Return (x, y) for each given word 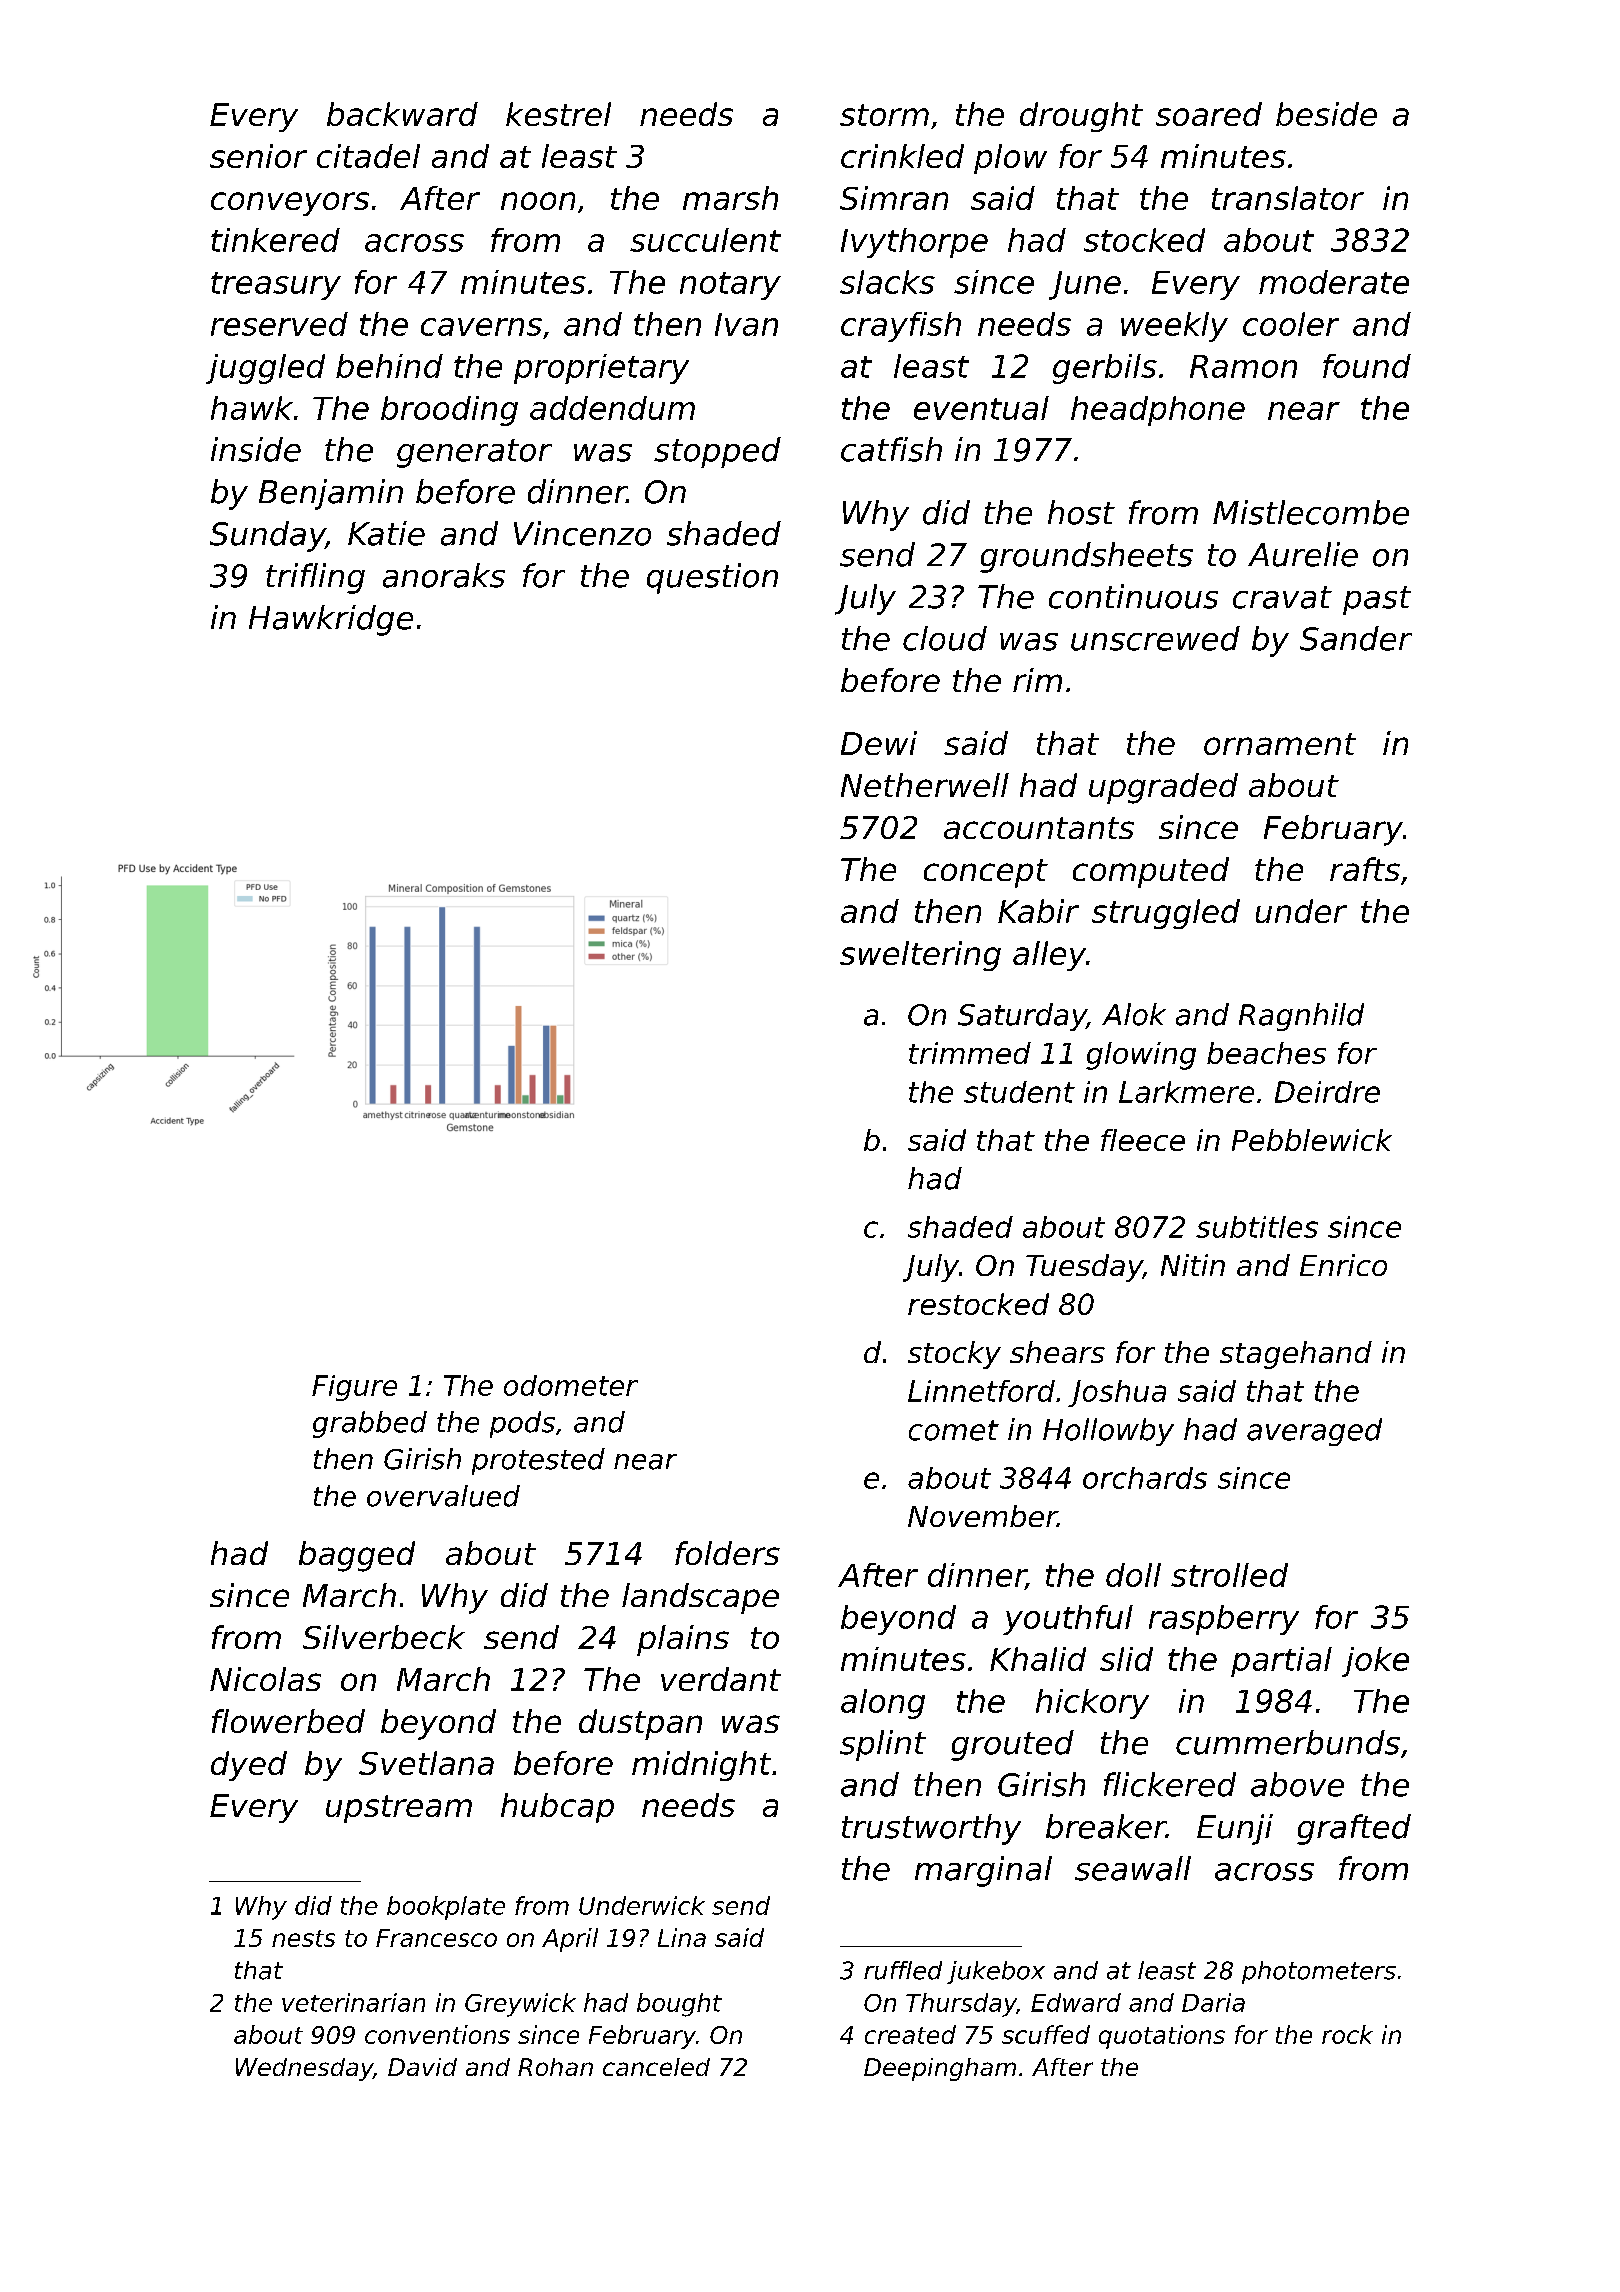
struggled (1166, 914)
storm (884, 115)
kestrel (558, 114)
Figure (354, 1388)
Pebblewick (1312, 1140)
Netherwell (925, 785)
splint (883, 1745)
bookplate (446, 1908)
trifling (315, 578)
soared (1209, 114)
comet (954, 1430)
